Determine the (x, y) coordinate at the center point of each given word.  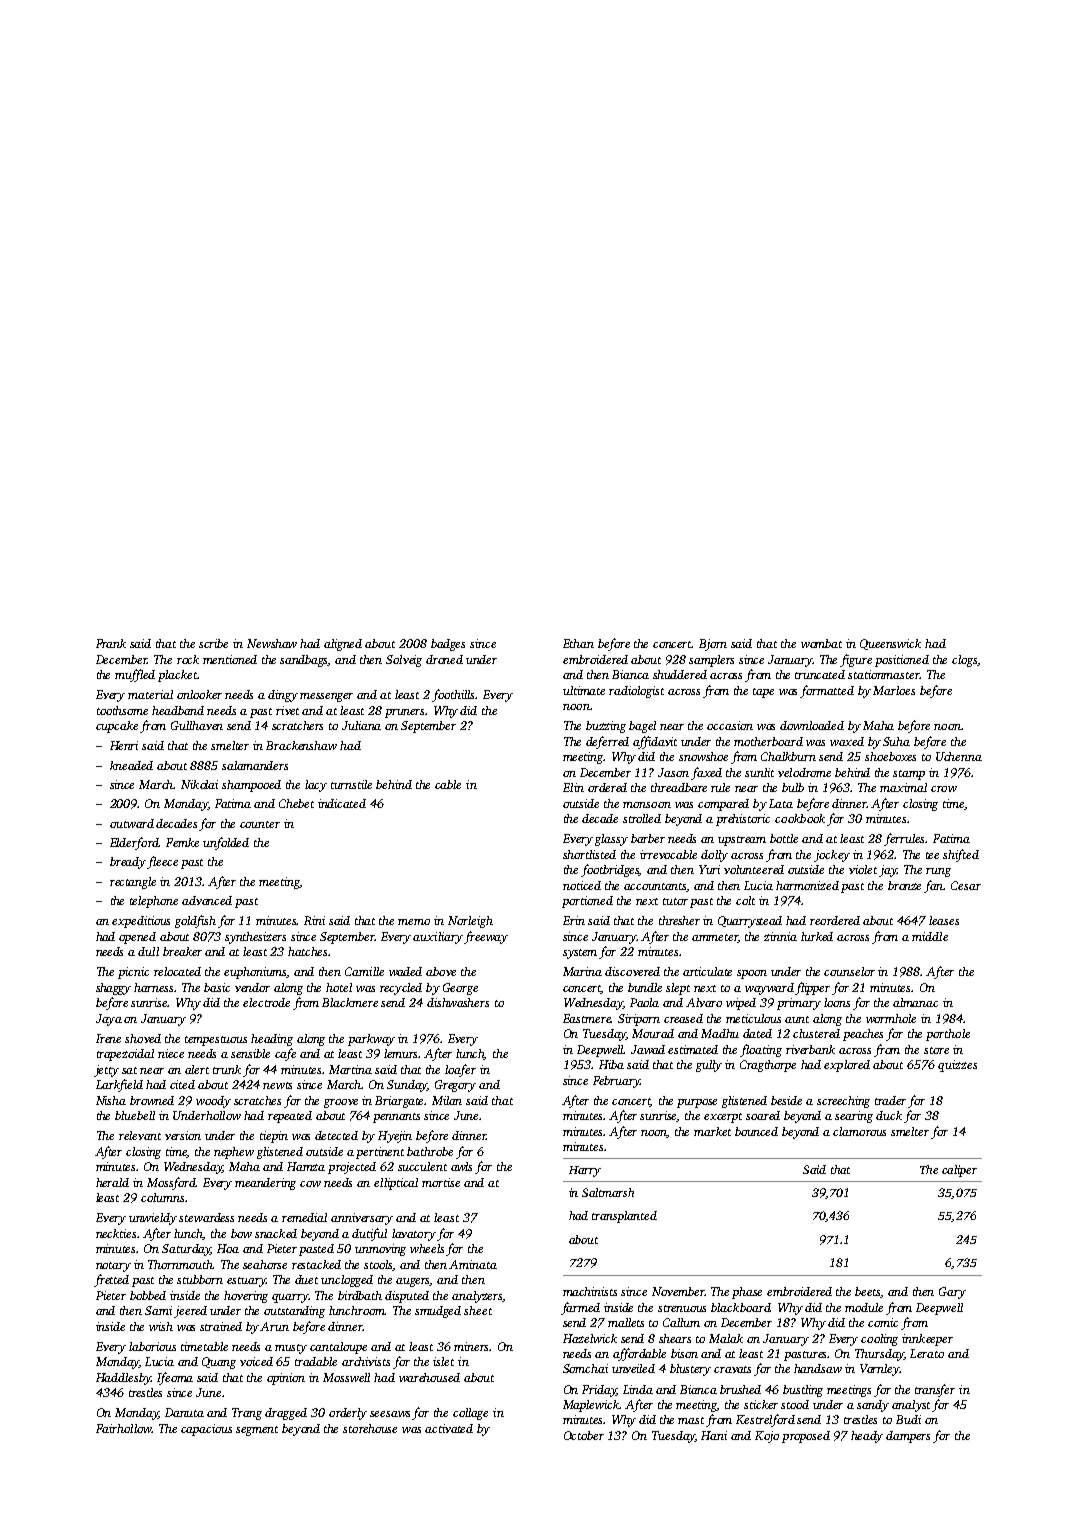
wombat (821, 643)
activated (449, 1428)
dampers (908, 1437)
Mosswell (346, 1377)
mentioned (230, 659)
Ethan (578, 643)
